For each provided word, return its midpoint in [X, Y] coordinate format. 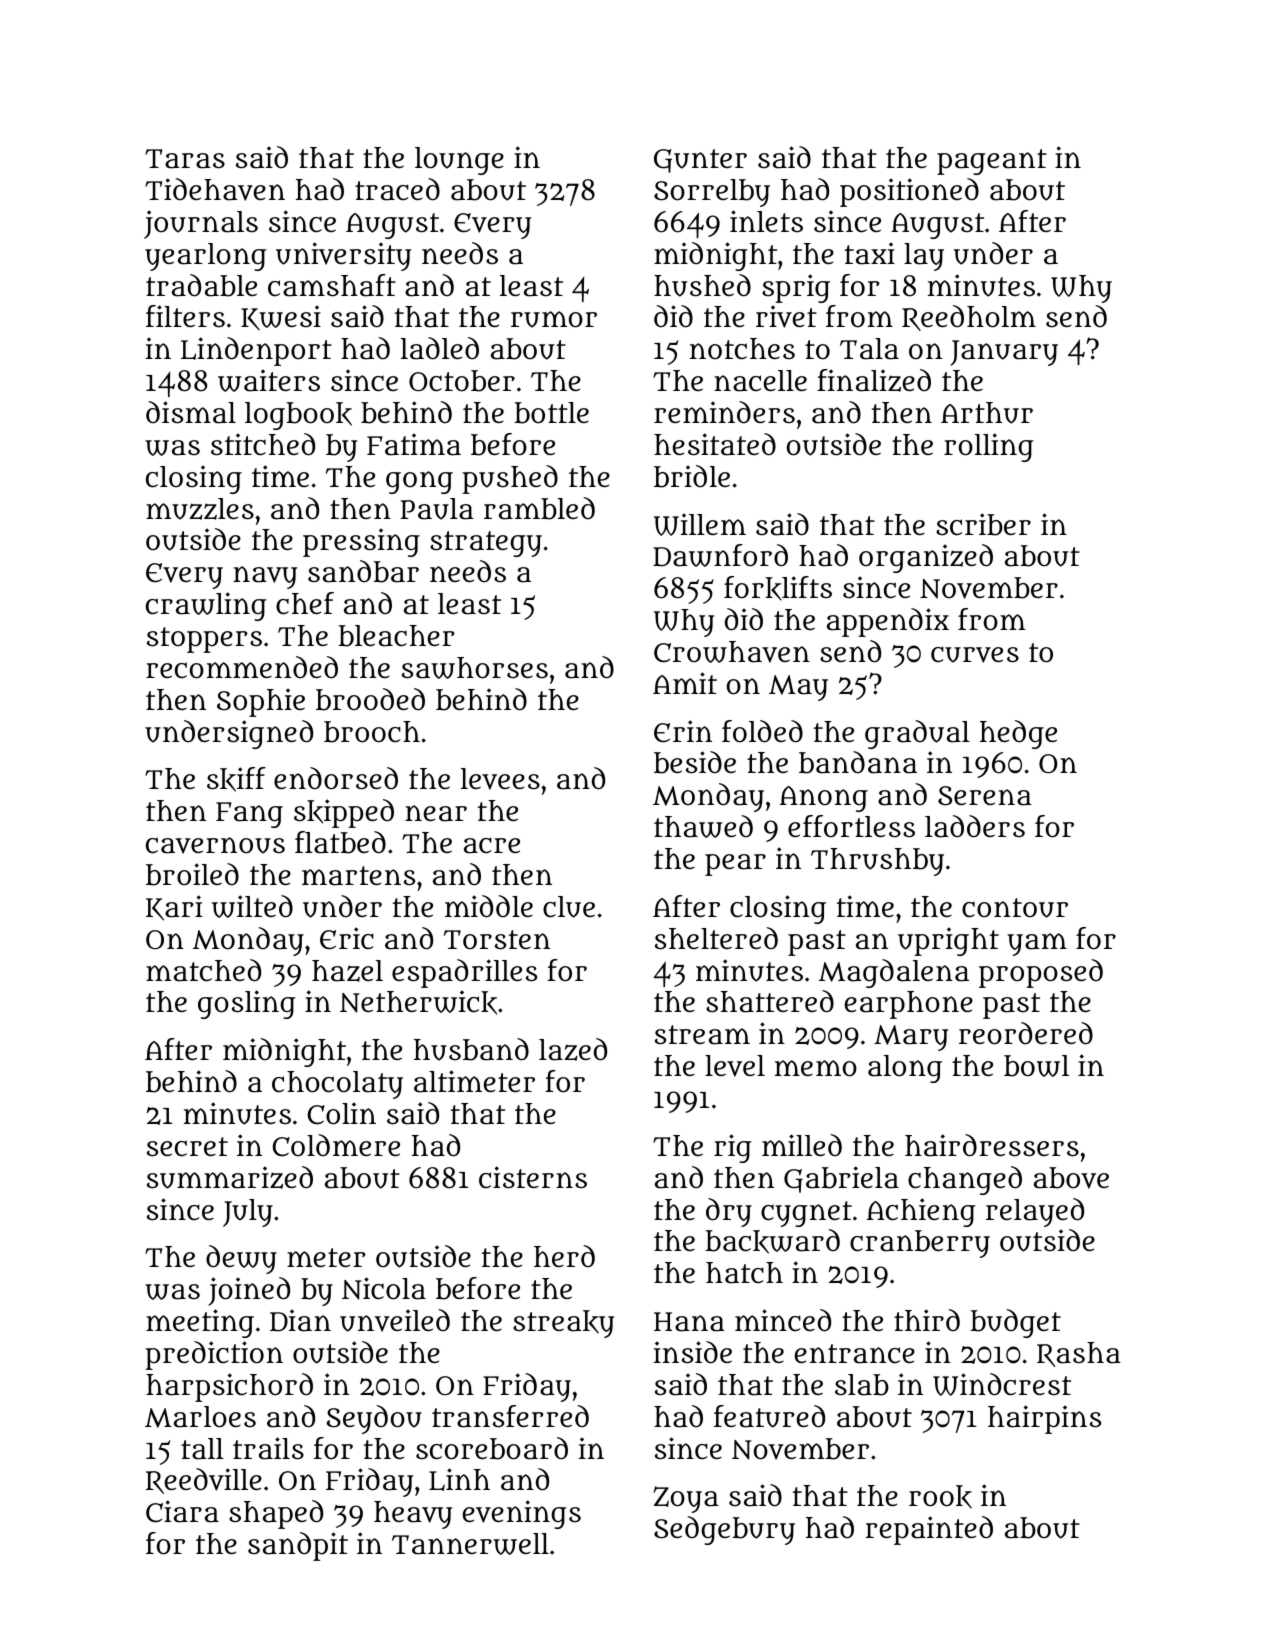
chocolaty [337, 1085]
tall [202, 1449]
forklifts [778, 588]
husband [471, 1049]
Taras [185, 159]
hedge [1018, 734]
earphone [909, 1005]
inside [693, 1352]
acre [492, 845]
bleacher [396, 636]
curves [975, 654]
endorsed [336, 778]
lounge [459, 161]
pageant [992, 162]
